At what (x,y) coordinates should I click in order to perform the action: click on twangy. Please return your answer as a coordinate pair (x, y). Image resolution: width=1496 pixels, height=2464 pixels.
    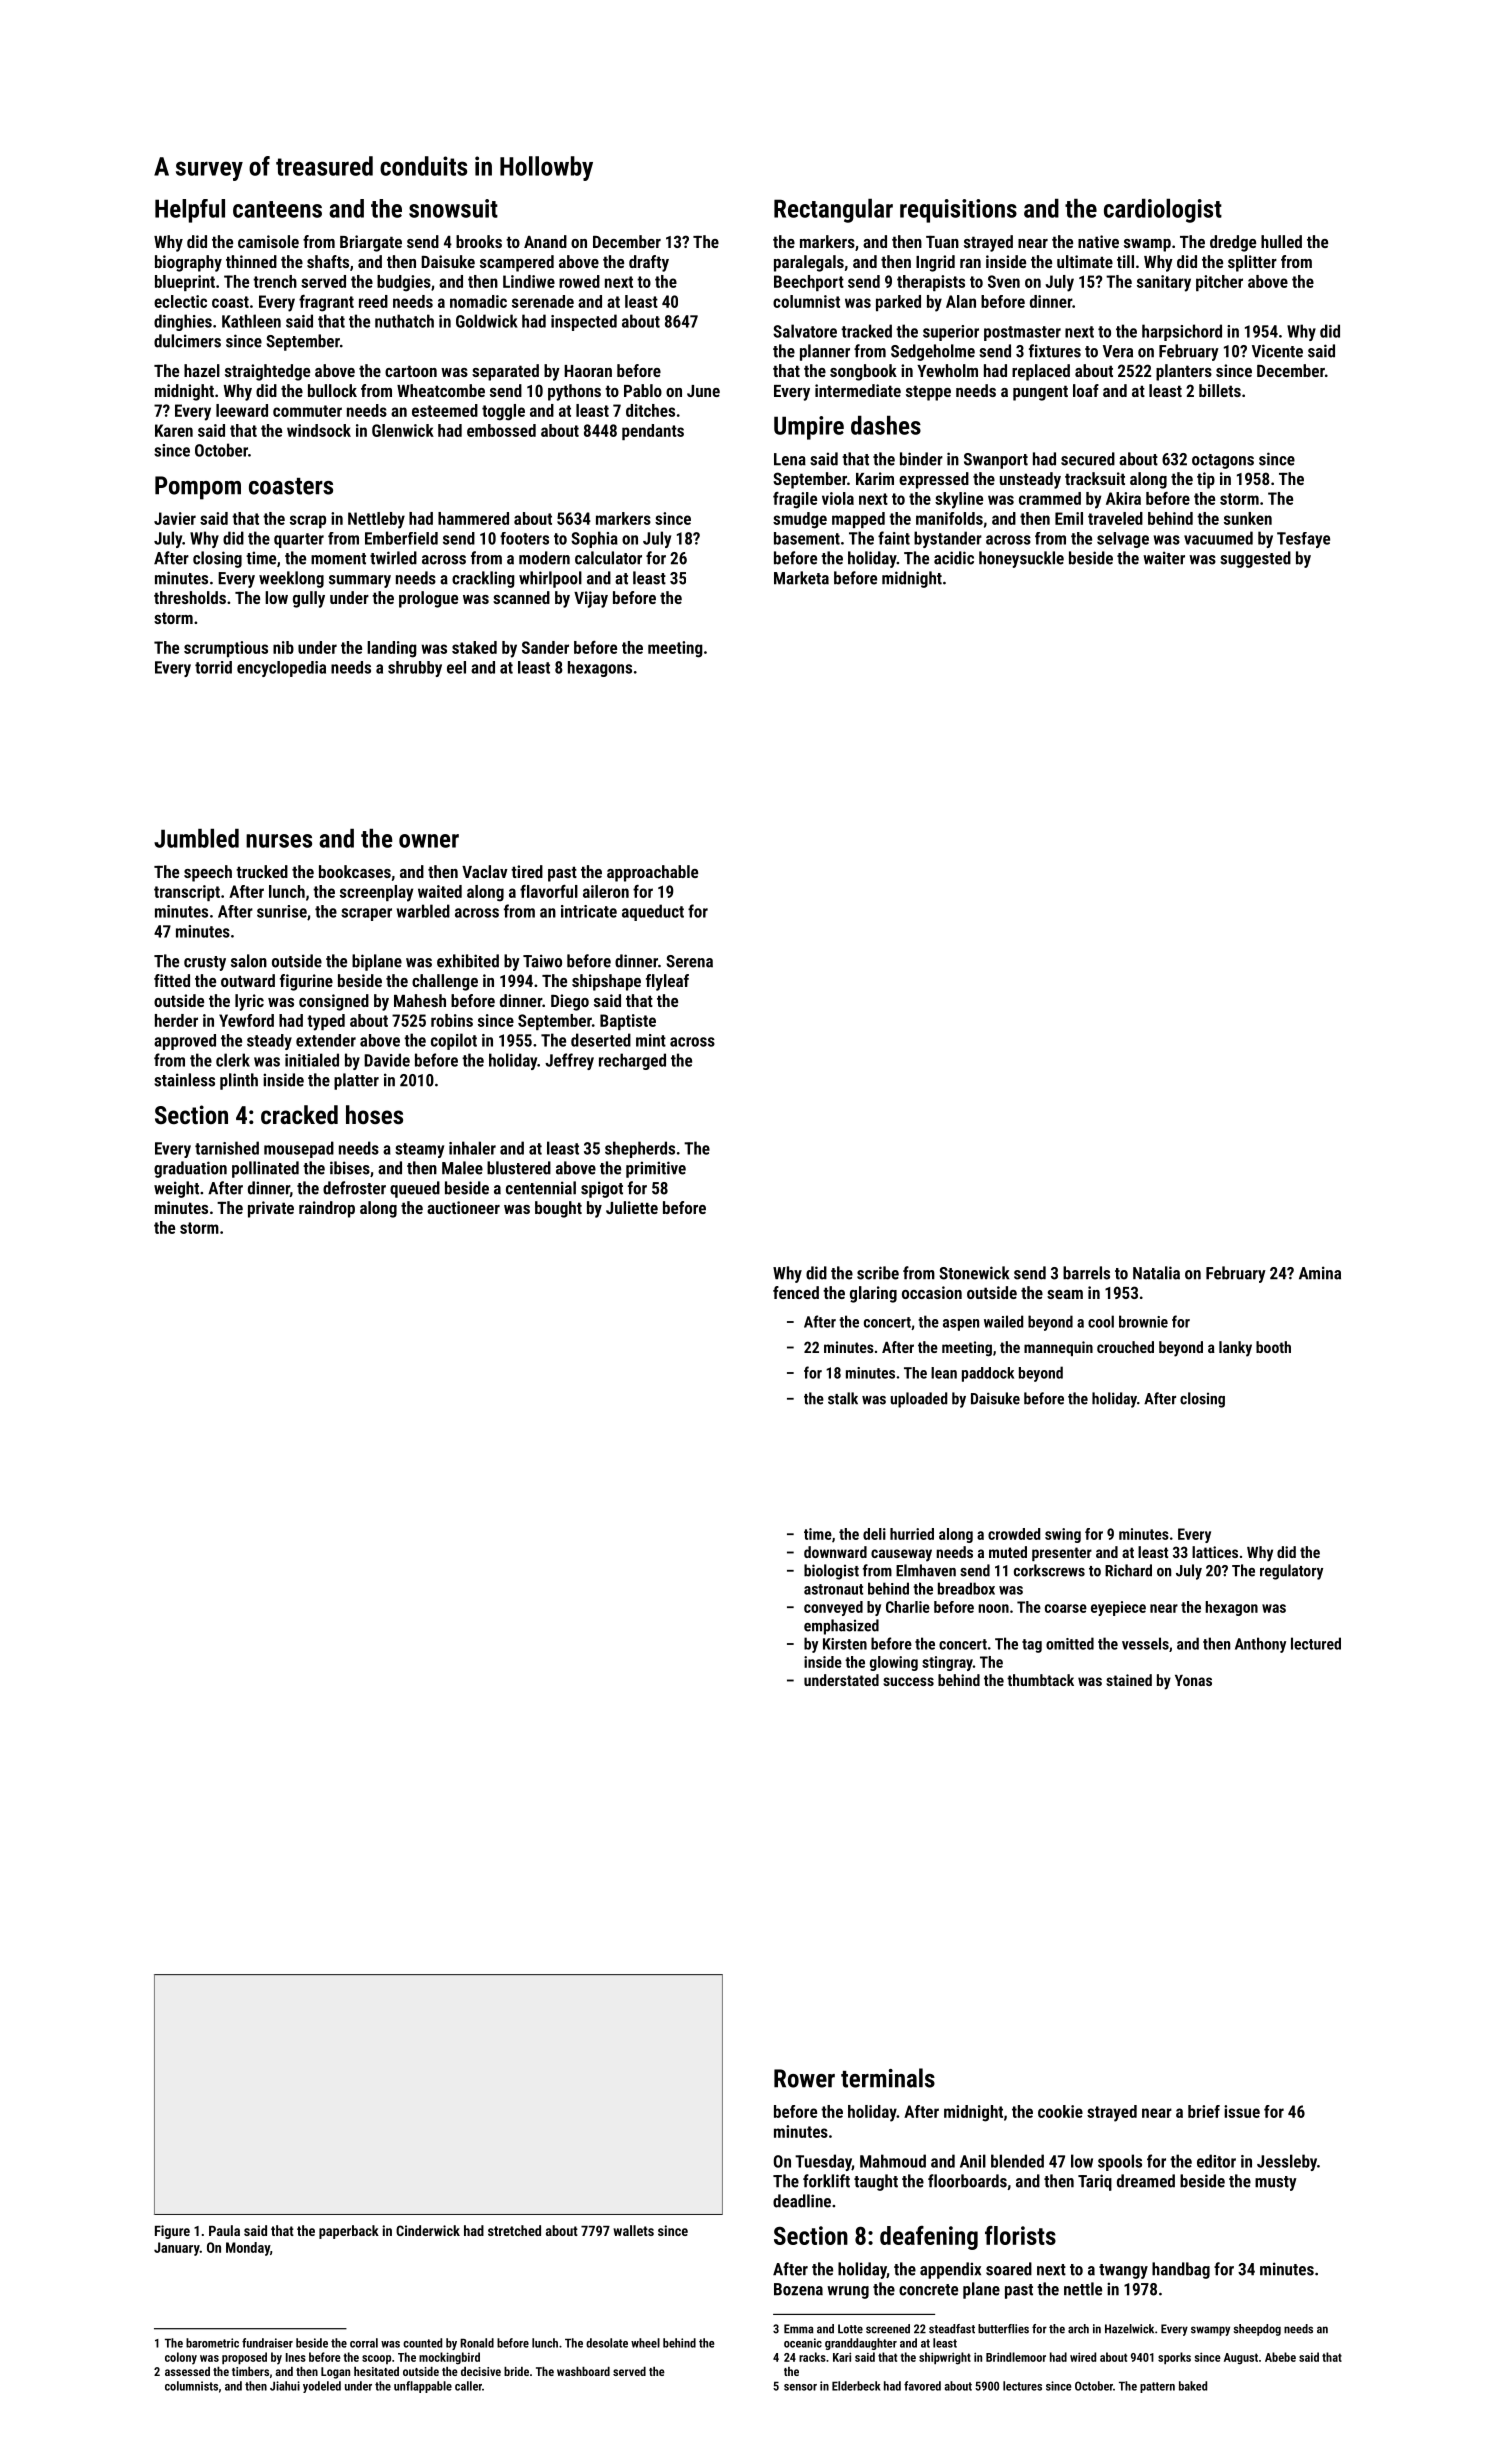
    Looking at the image, I should click on (1123, 2271).
